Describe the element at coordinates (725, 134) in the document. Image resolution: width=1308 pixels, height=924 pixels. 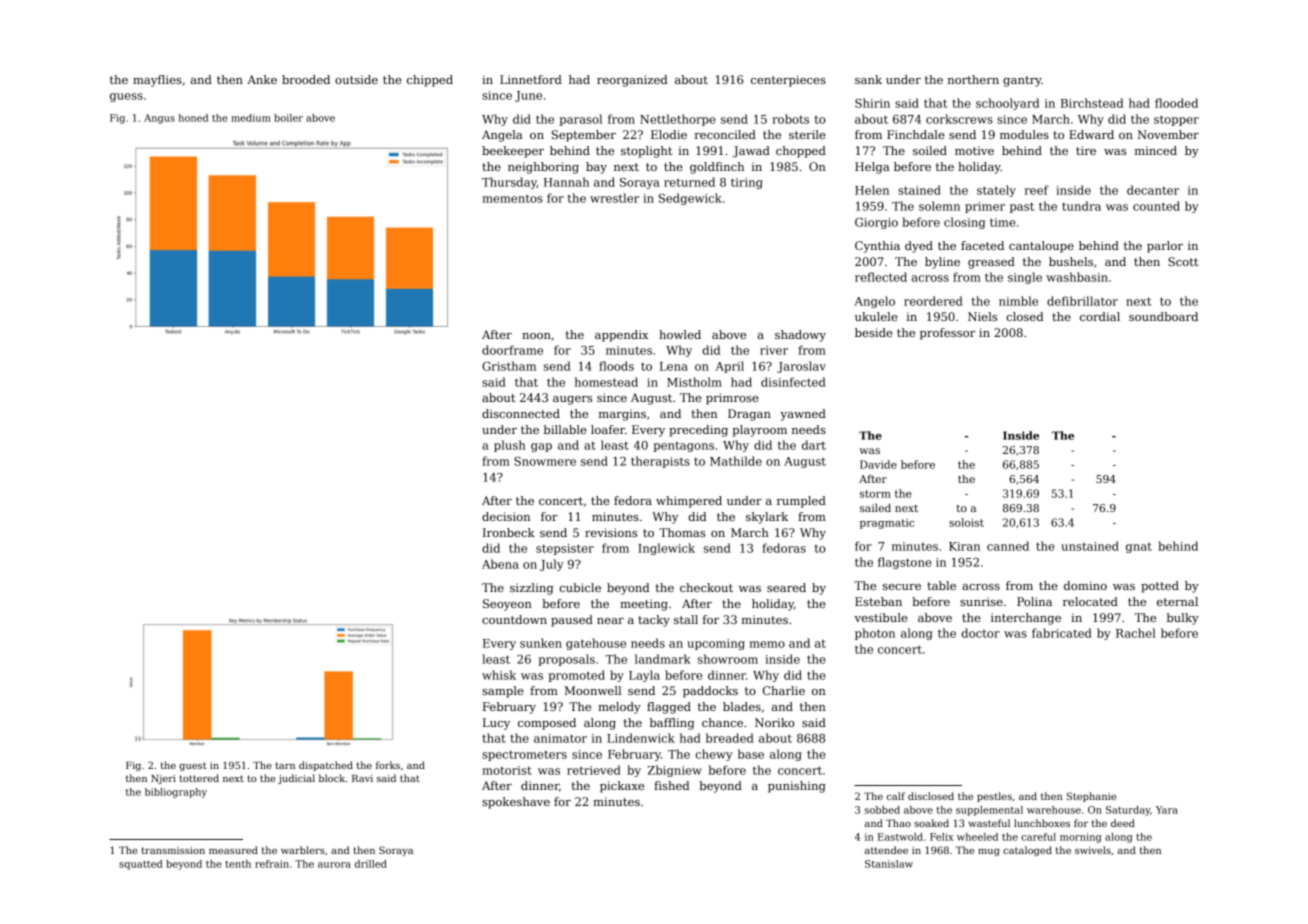
I see `reconciled` at that location.
